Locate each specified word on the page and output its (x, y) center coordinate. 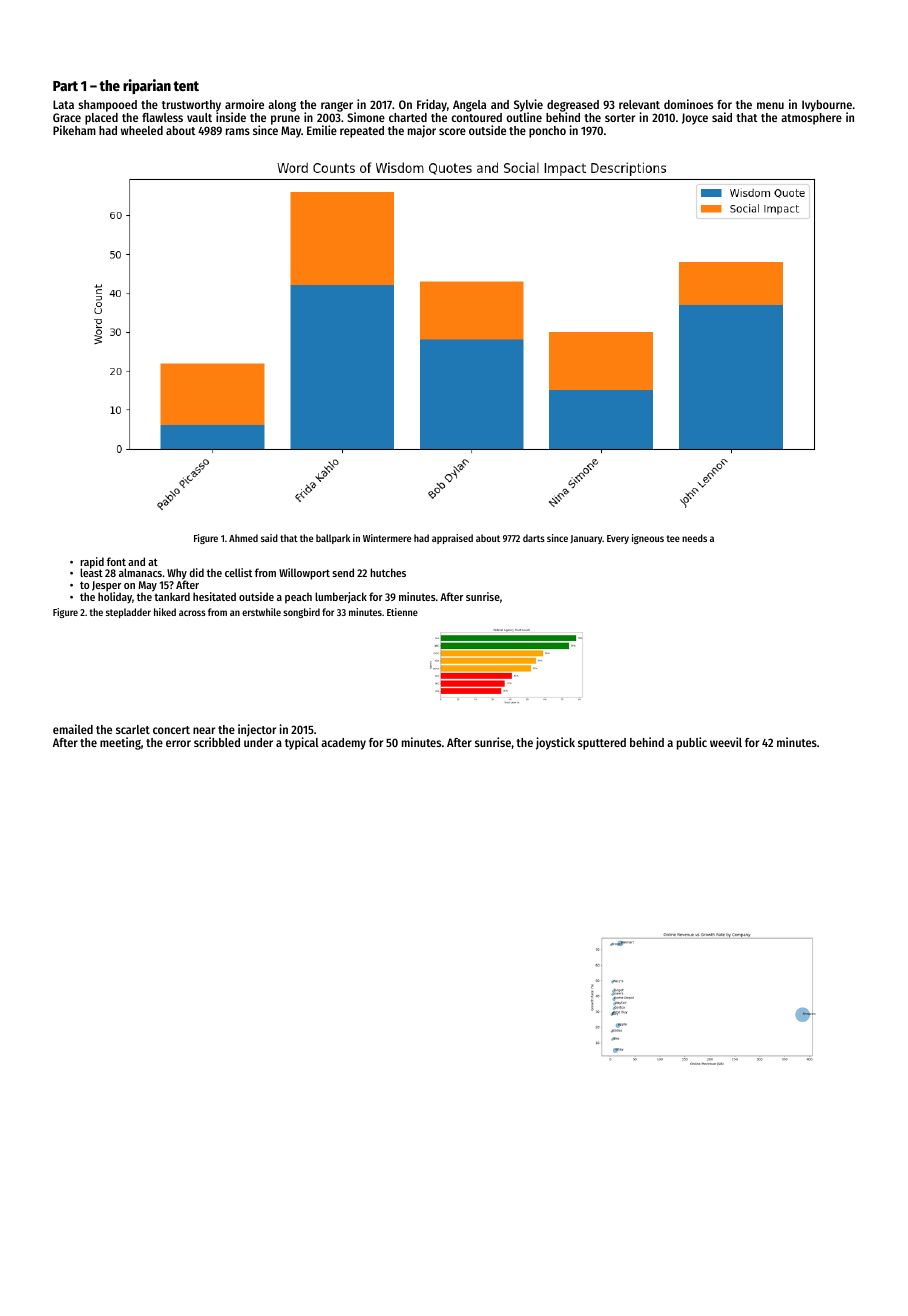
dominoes (688, 104)
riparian (147, 86)
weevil (726, 742)
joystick (555, 743)
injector (257, 730)
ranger (337, 107)
